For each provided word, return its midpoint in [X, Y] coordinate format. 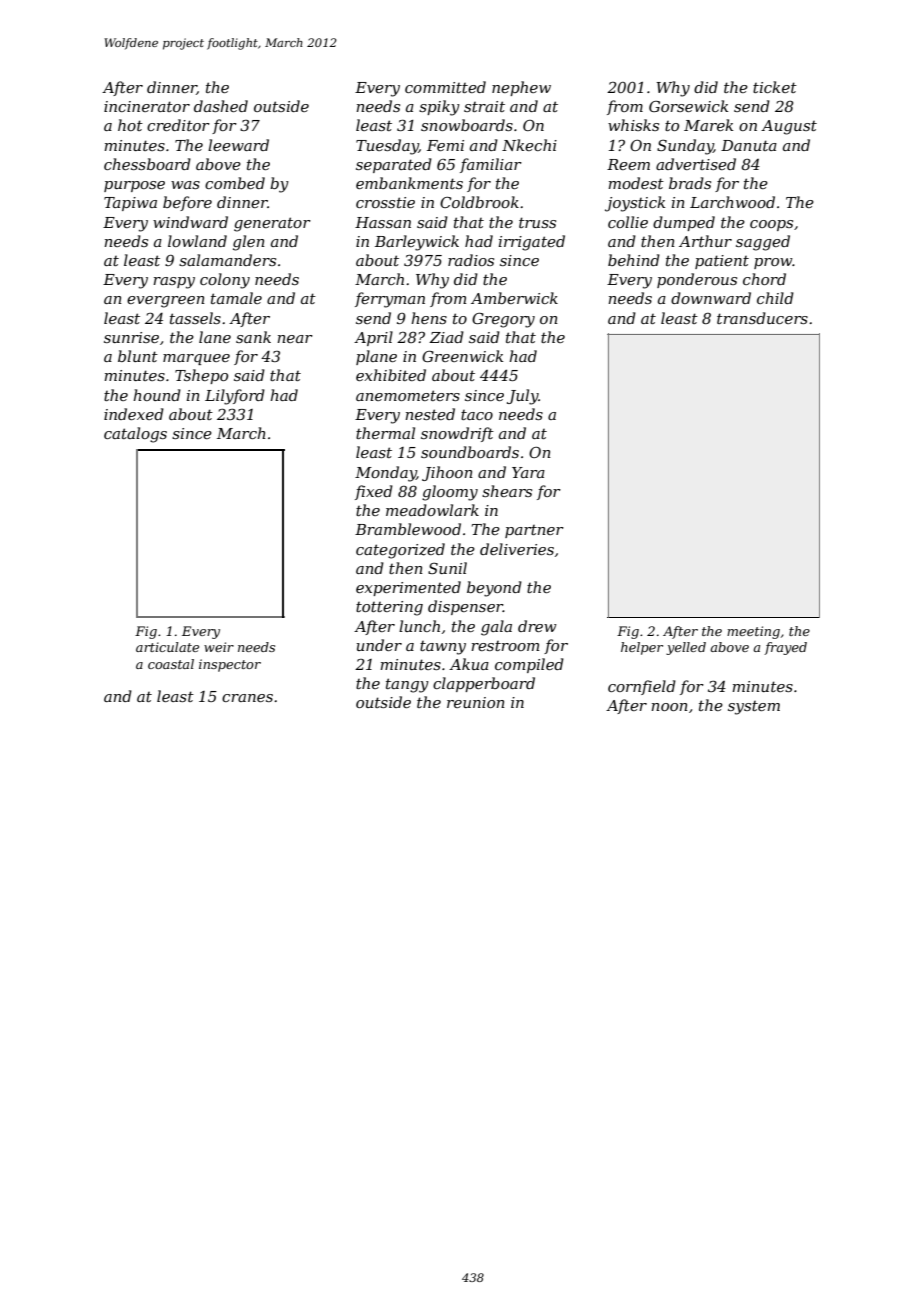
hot [130, 125]
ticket [775, 87]
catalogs [135, 435]
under [379, 645]
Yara [528, 472]
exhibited [391, 375]
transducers [762, 318]
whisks [633, 125]
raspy [174, 283]
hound [157, 395]
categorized [400, 551]
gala [496, 628]
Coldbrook [479, 202]
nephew [521, 88]
